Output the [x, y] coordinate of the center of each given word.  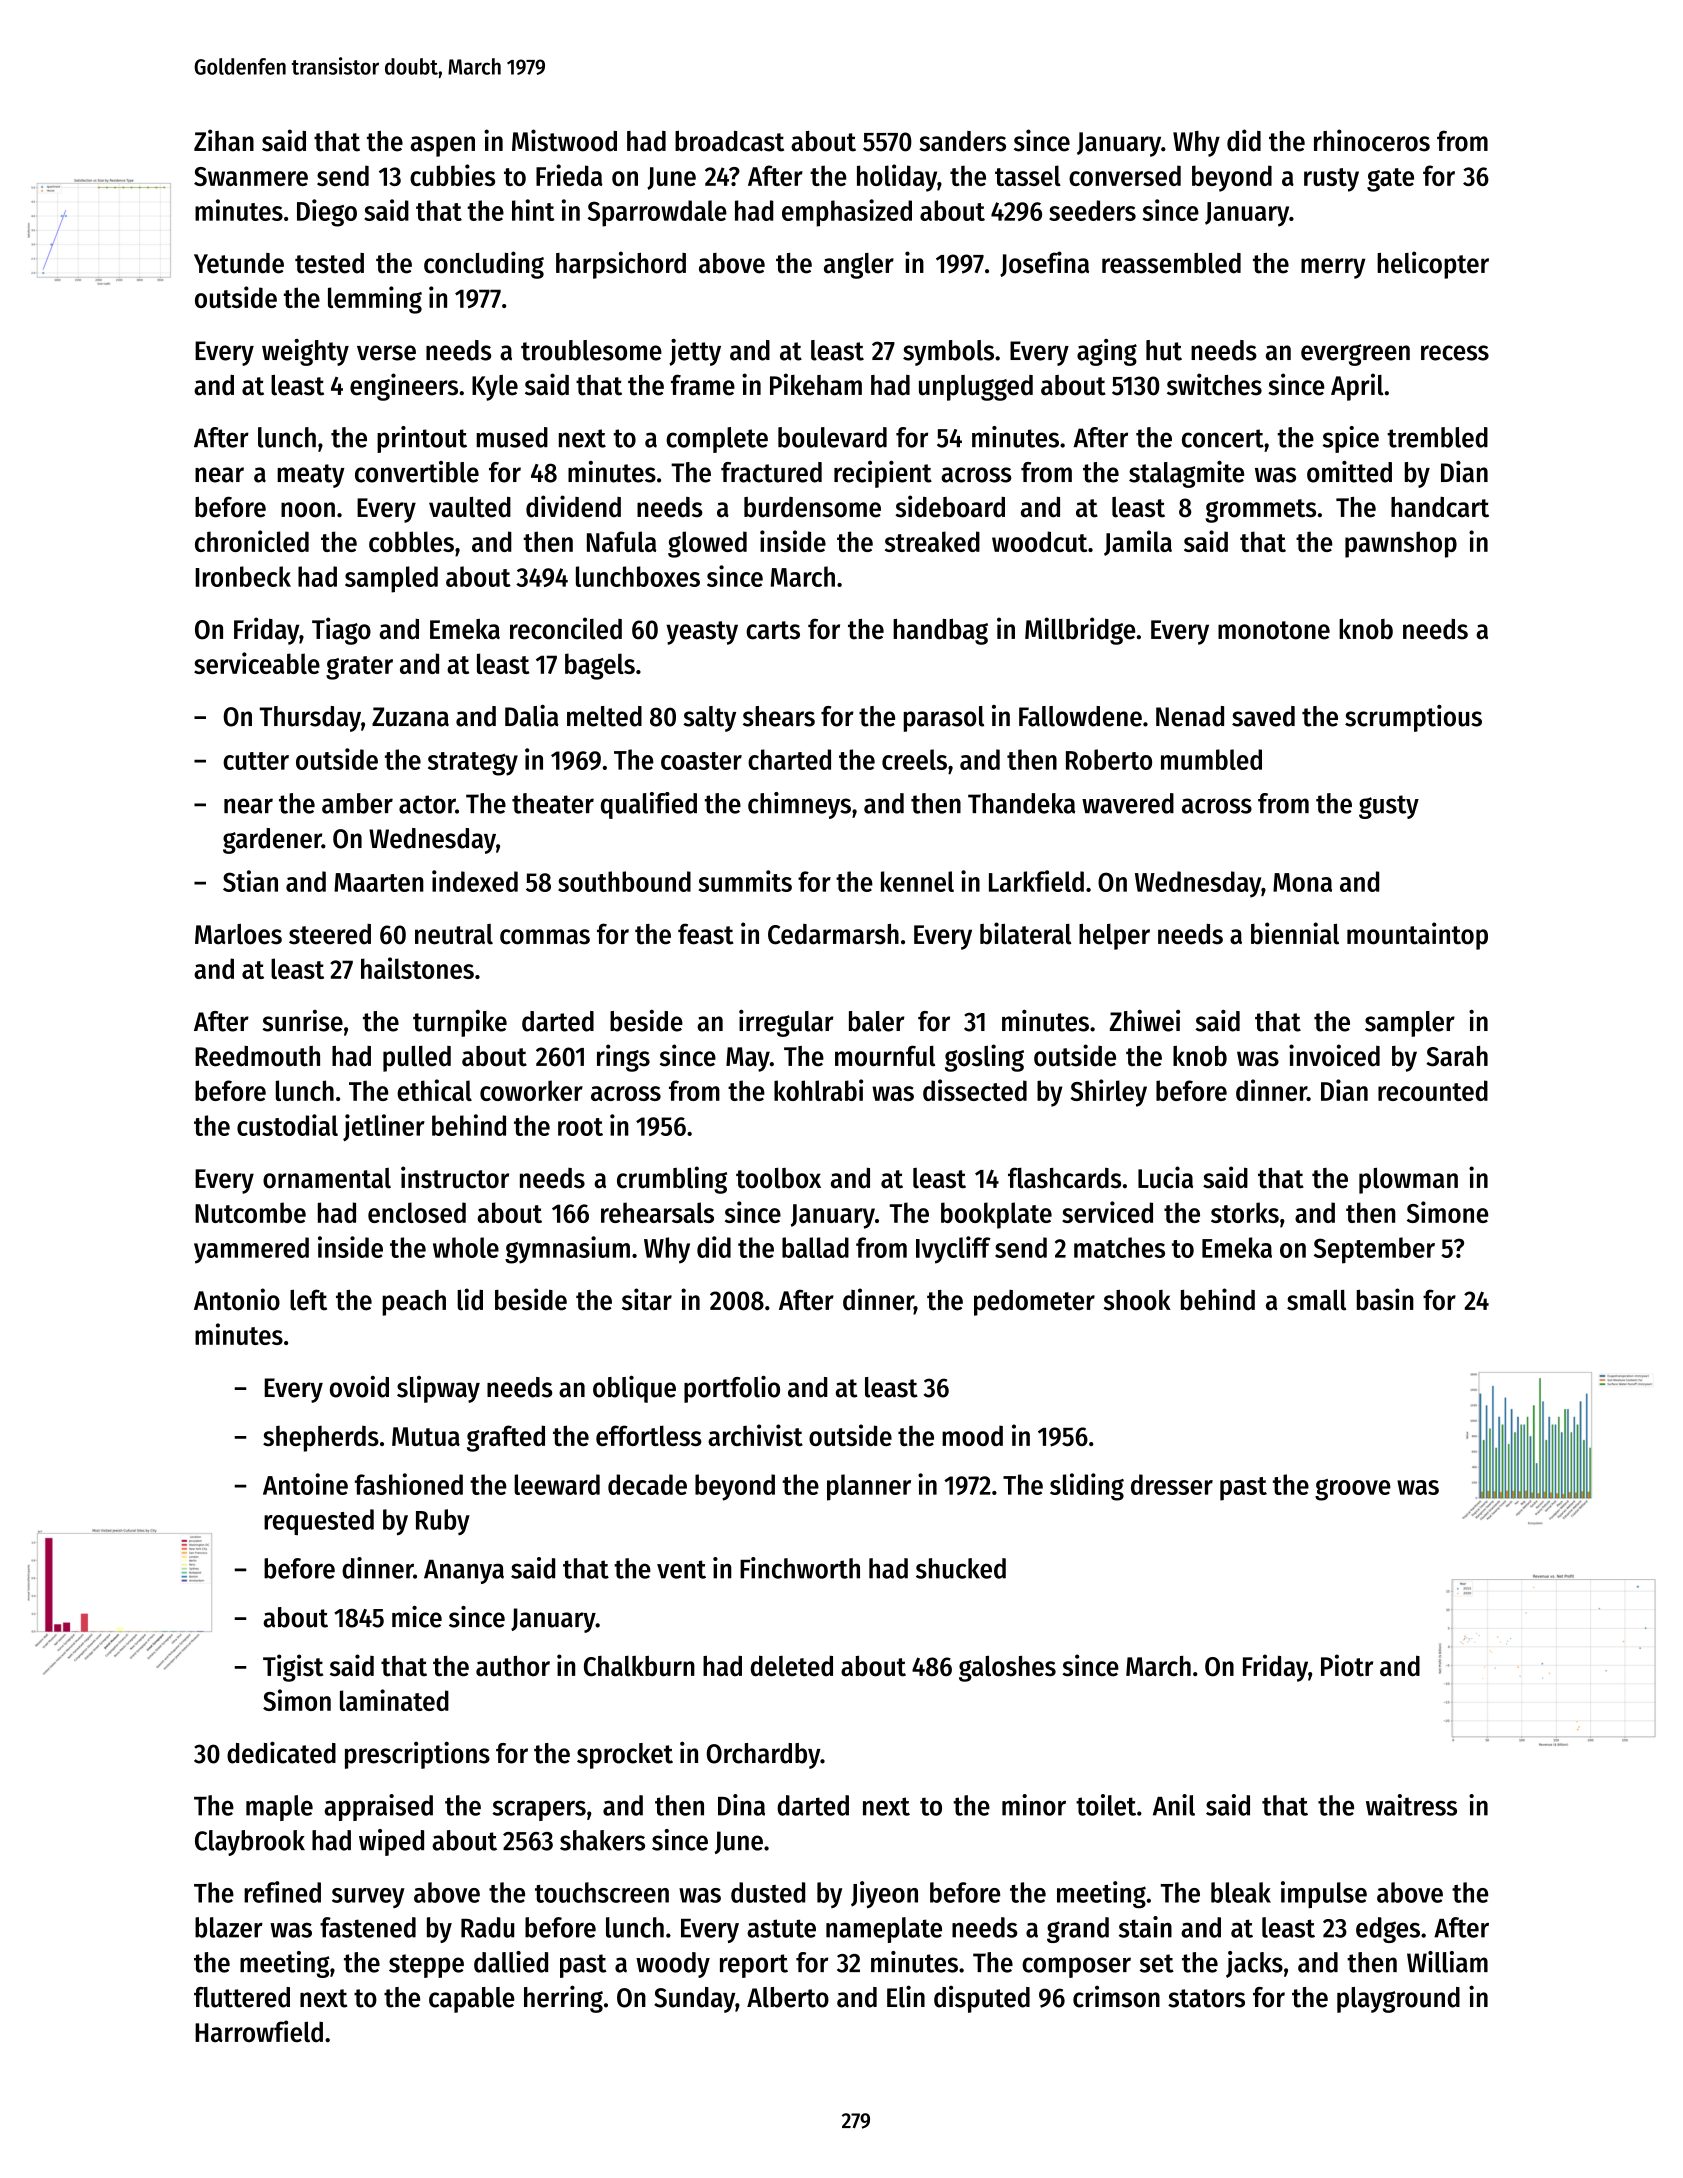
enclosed [417, 1212]
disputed [982, 1999]
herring [563, 1999]
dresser [1172, 1484]
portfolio [732, 1389]
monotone [1274, 630]
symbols [948, 353]
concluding [484, 265]
